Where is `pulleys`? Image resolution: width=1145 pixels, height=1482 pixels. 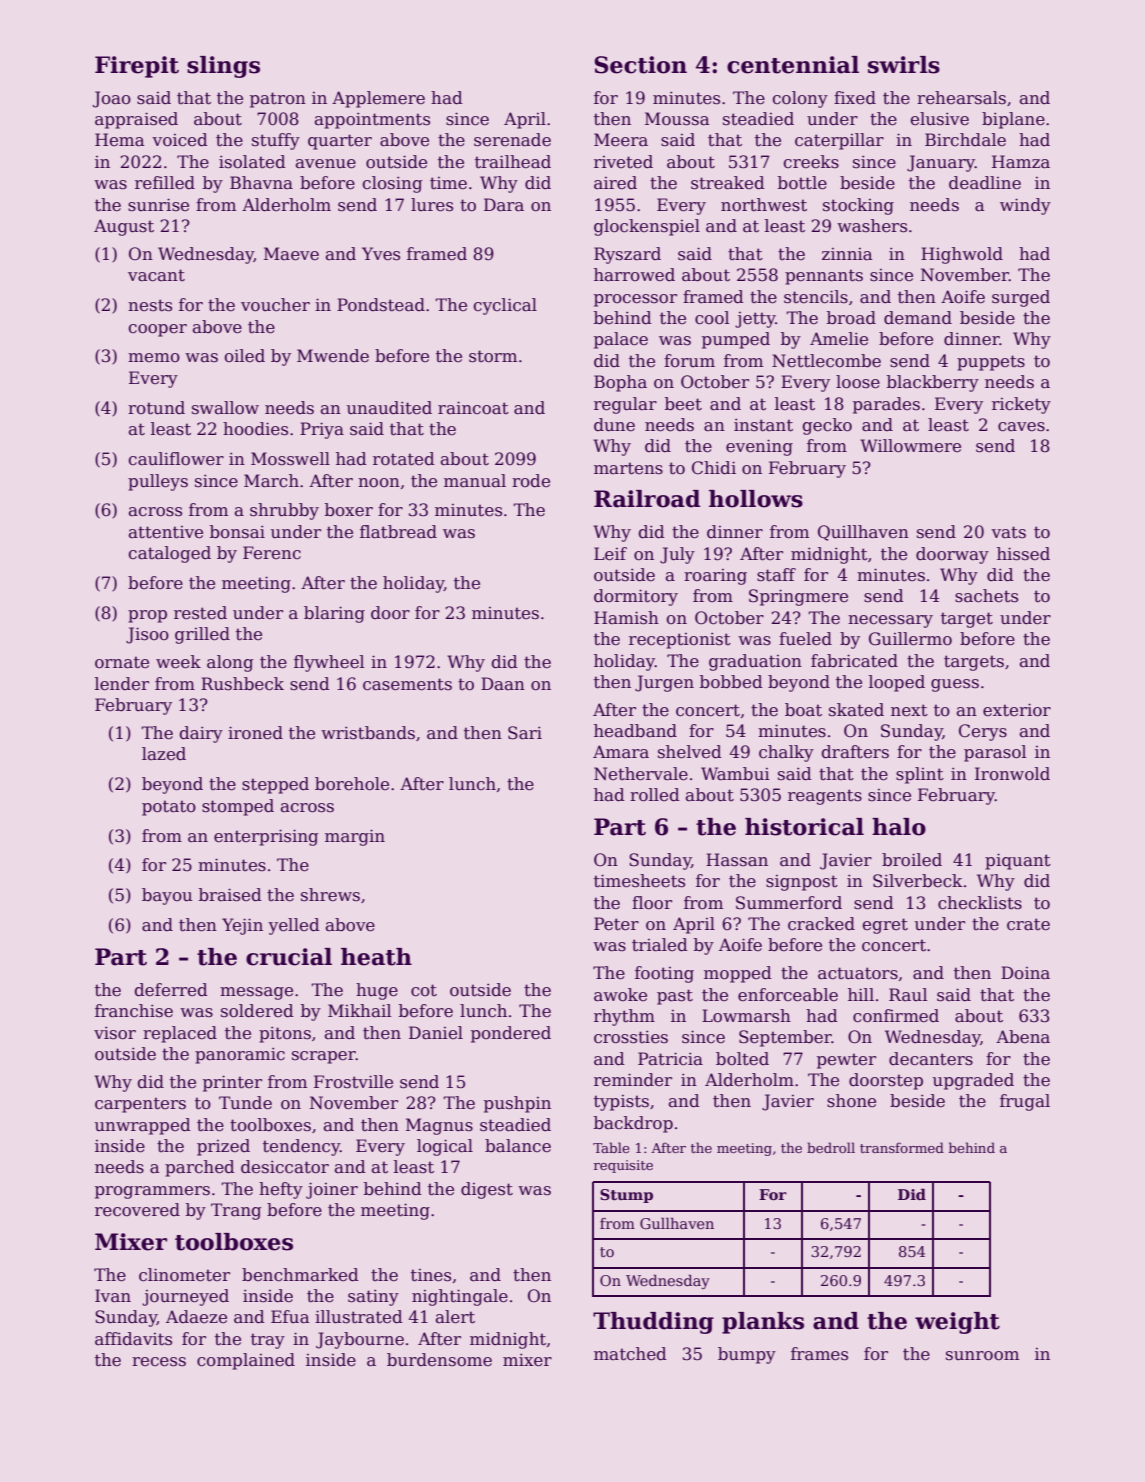
pulleys is located at coordinates (158, 482).
